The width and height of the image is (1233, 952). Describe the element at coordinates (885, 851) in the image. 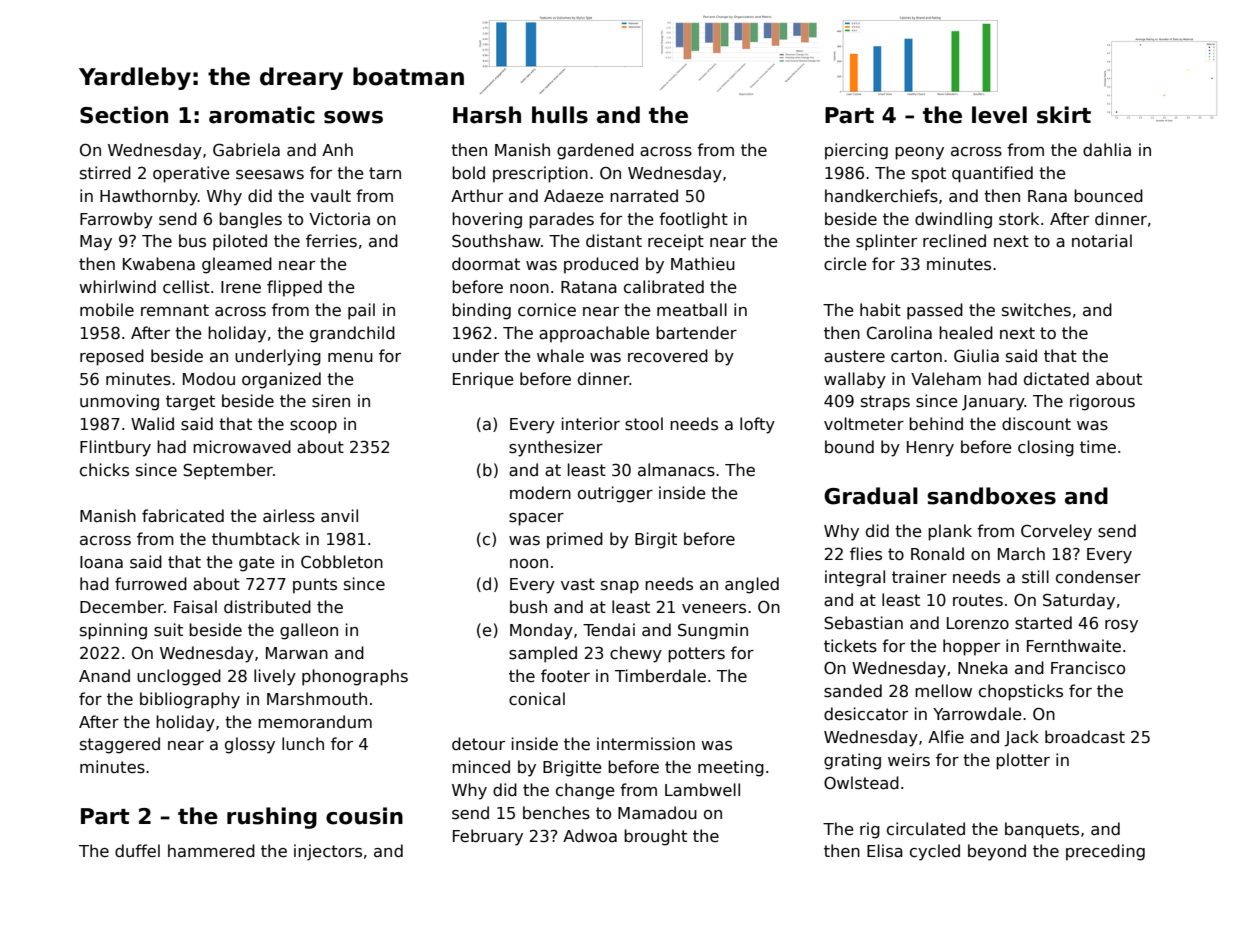

I see `Elisa` at that location.
